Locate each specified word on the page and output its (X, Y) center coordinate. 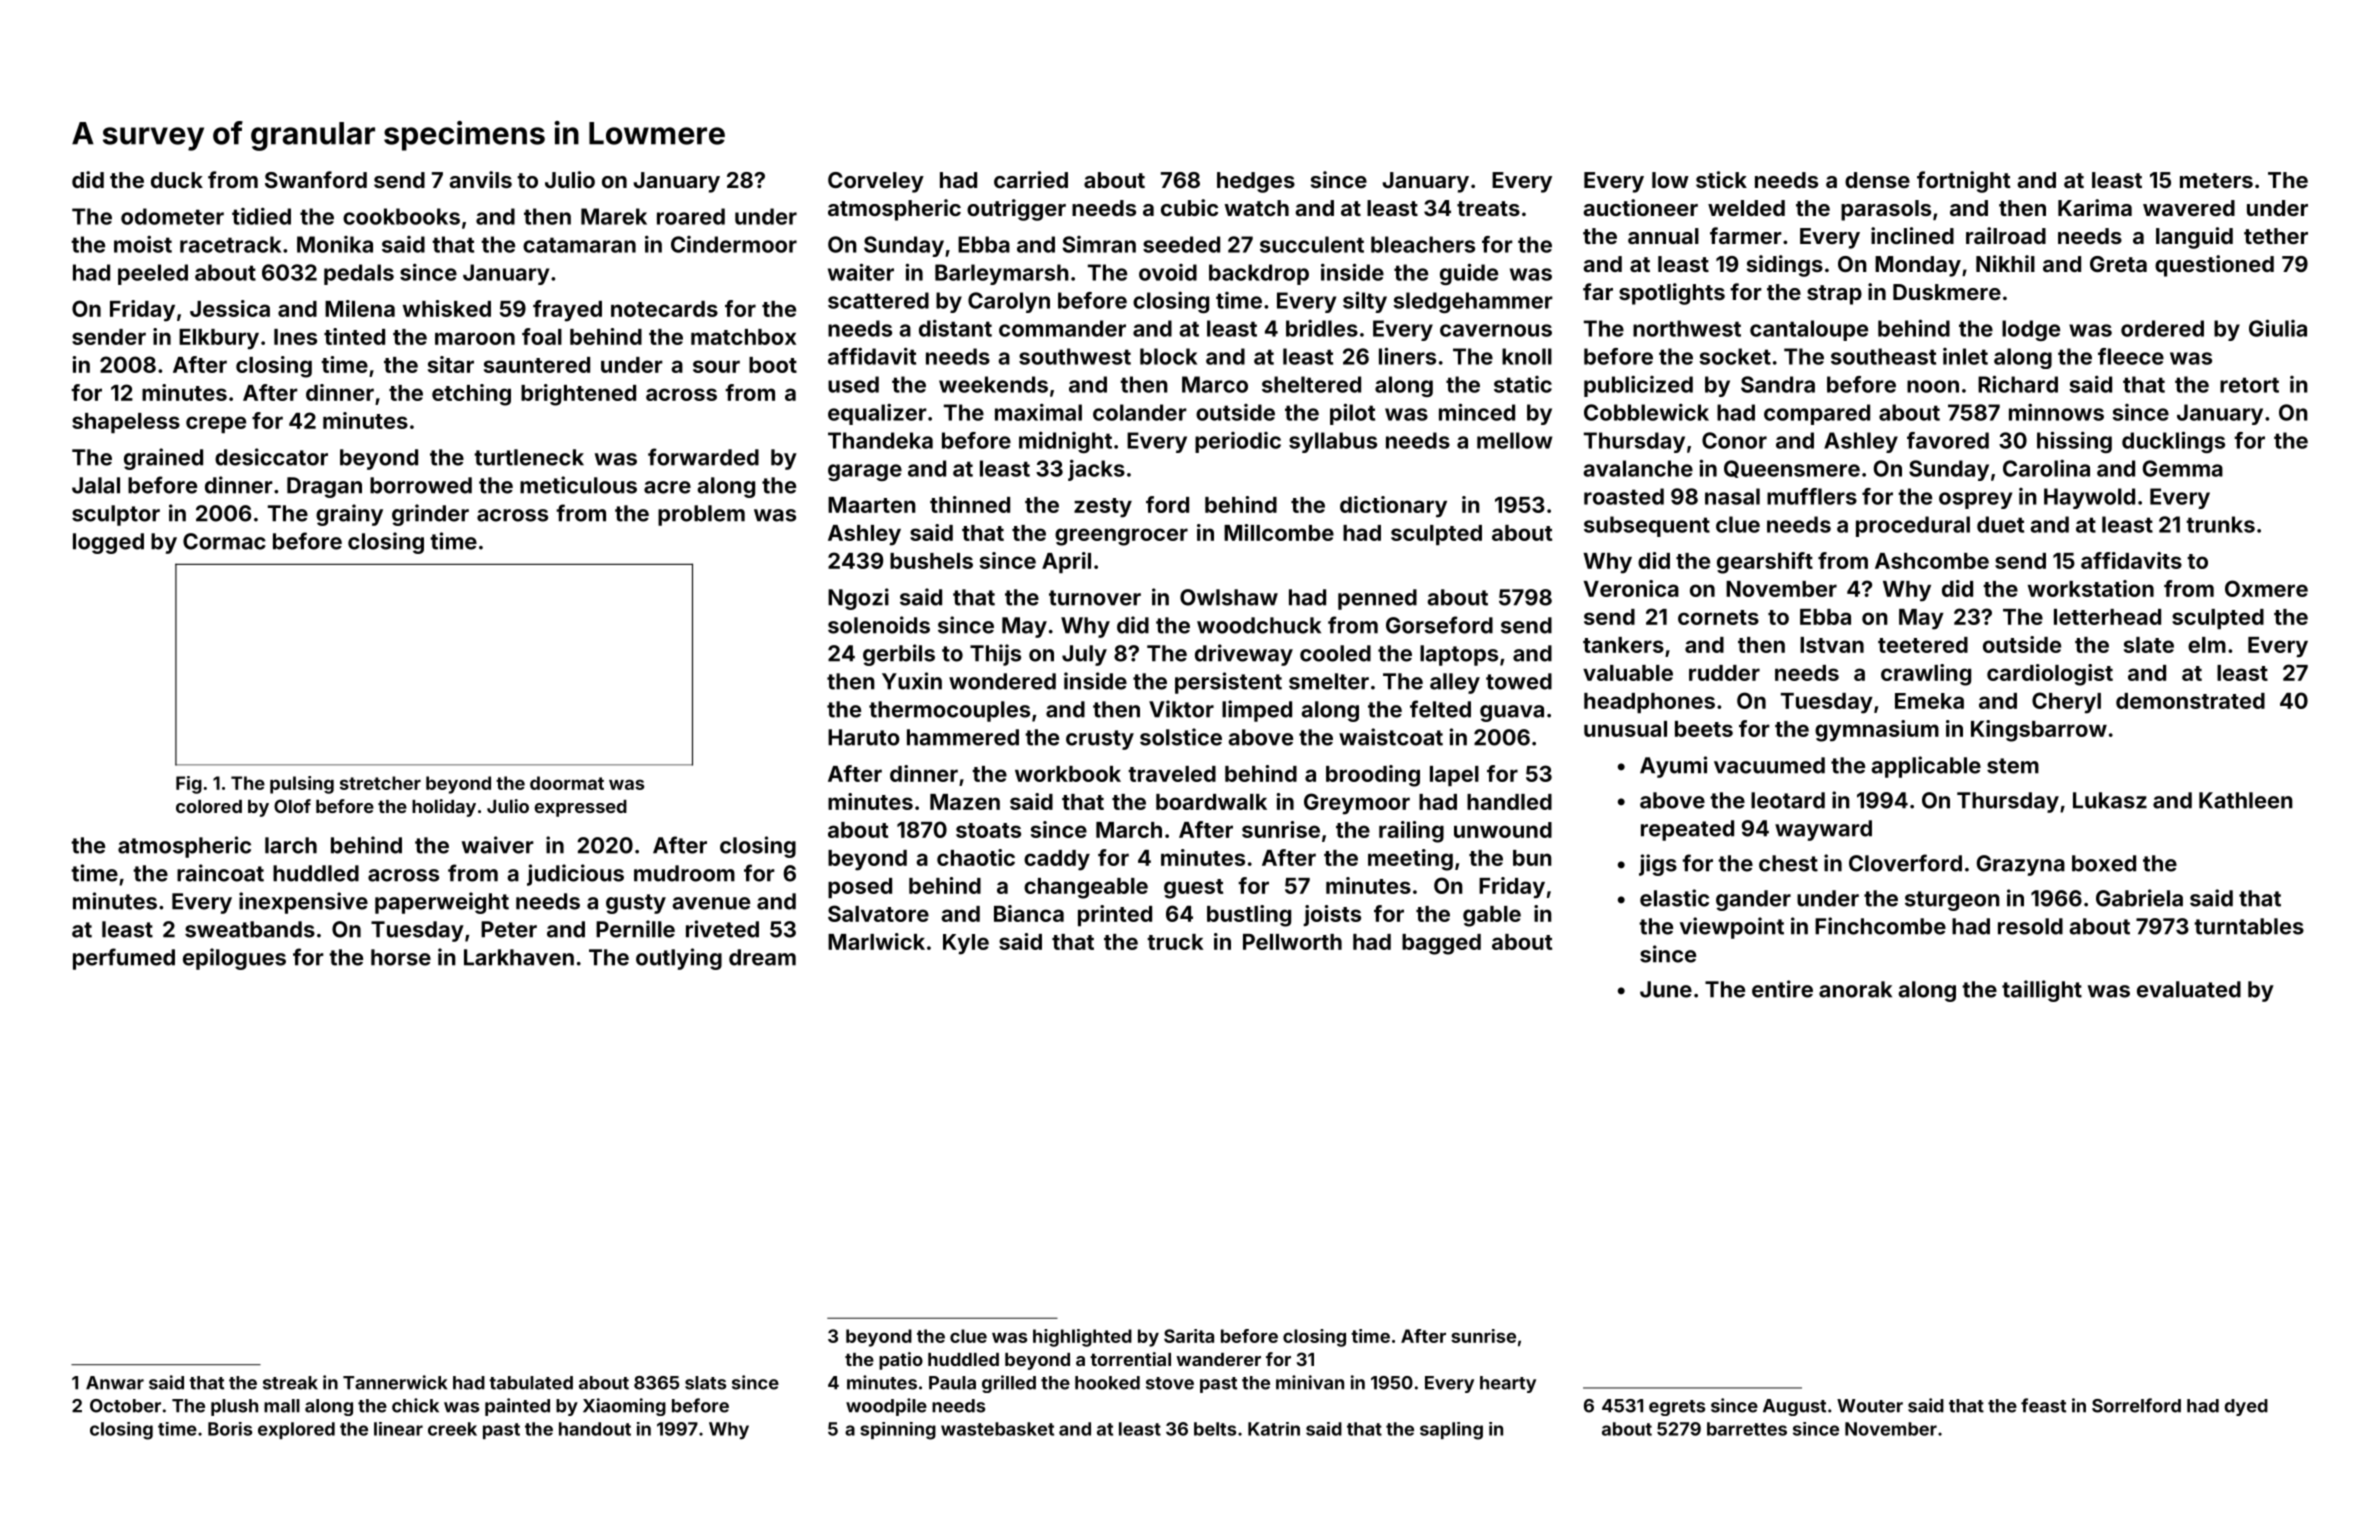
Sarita (1189, 1336)
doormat (567, 783)
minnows (2056, 412)
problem (701, 515)
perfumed (124, 959)
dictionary (1393, 507)
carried (1031, 179)
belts (1215, 1429)
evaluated (2189, 989)
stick (1721, 179)
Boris (230, 1429)
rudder (1724, 673)
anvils (480, 179)
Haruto (864, 737)
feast (2043, 1405)
